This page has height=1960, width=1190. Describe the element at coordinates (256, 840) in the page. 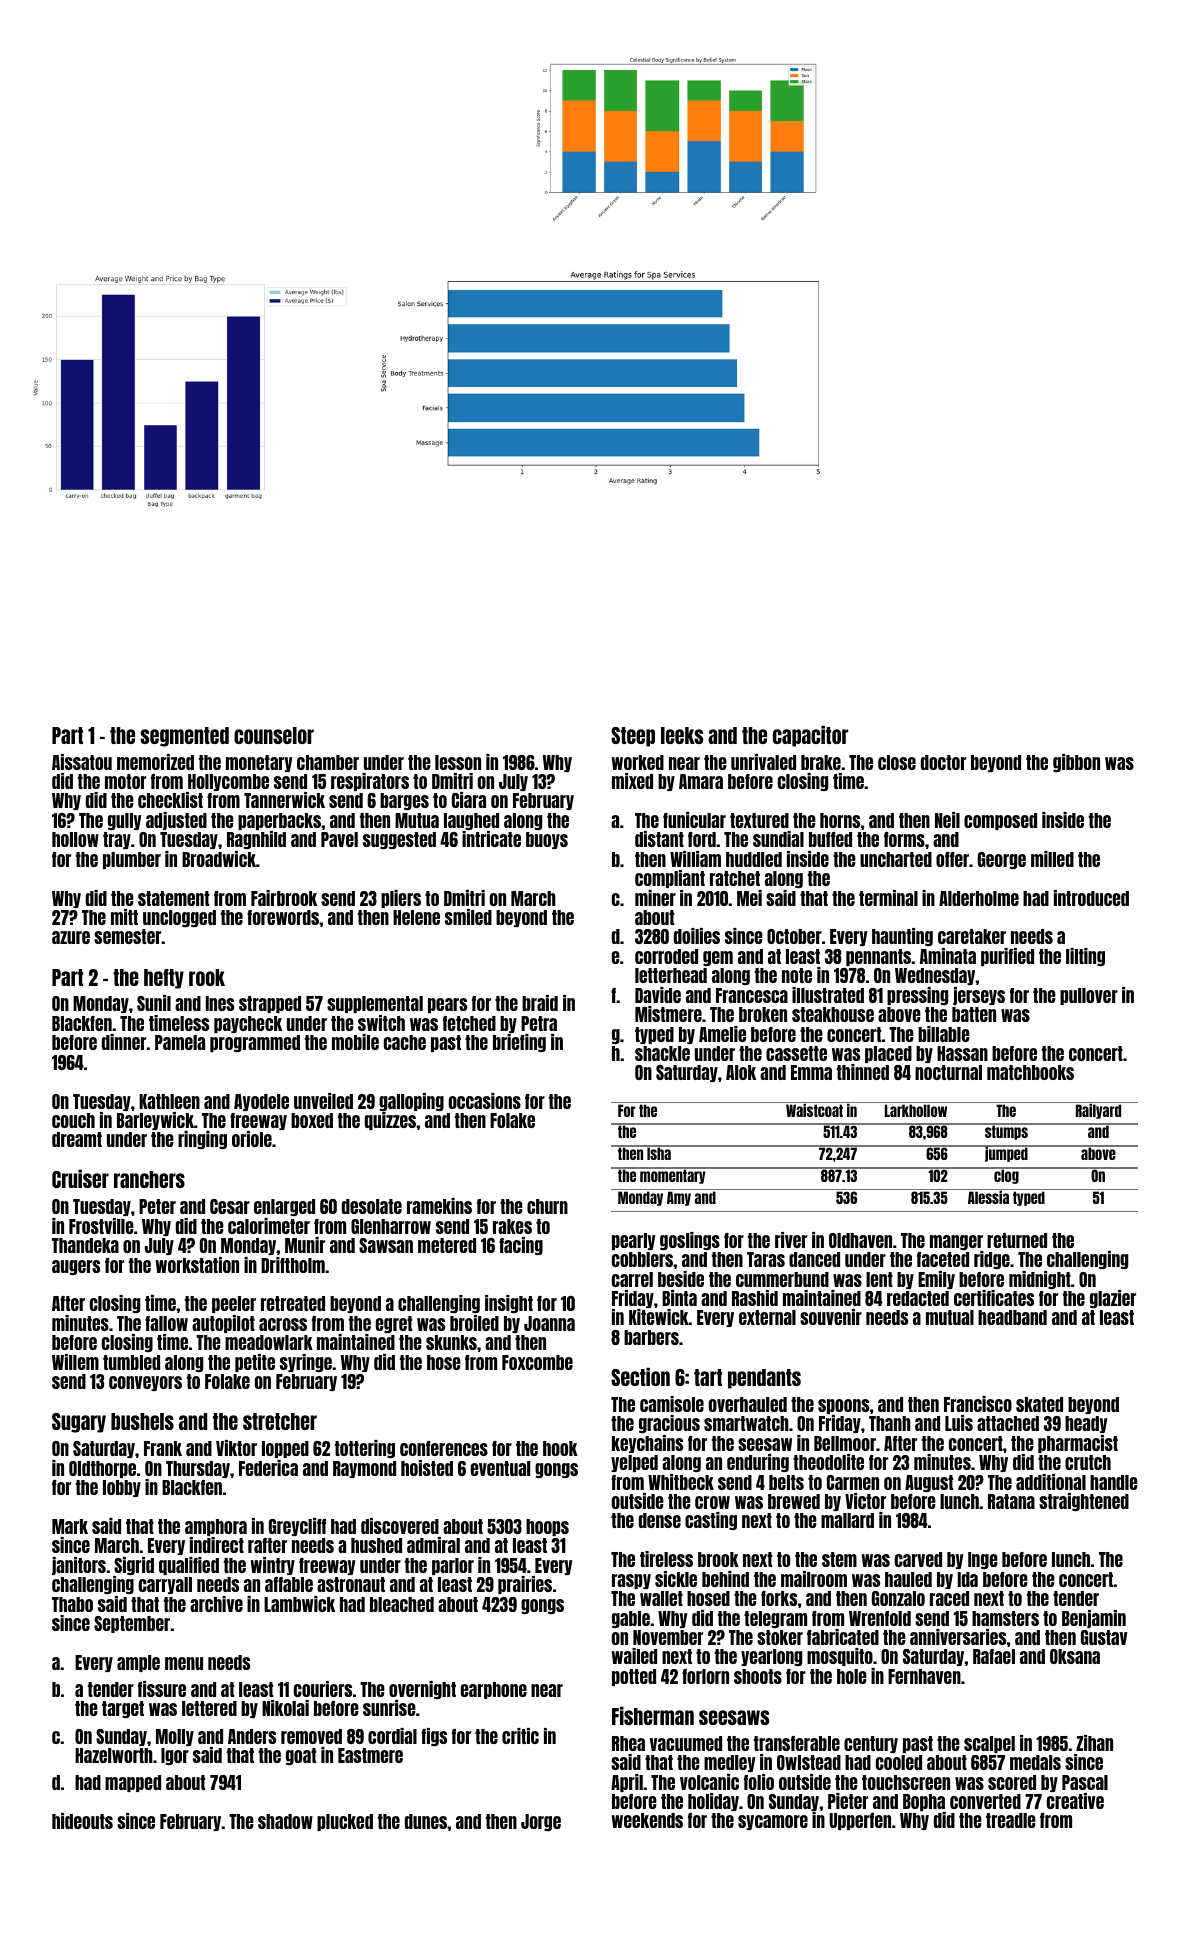

I see `Ragnhild` at that location.
